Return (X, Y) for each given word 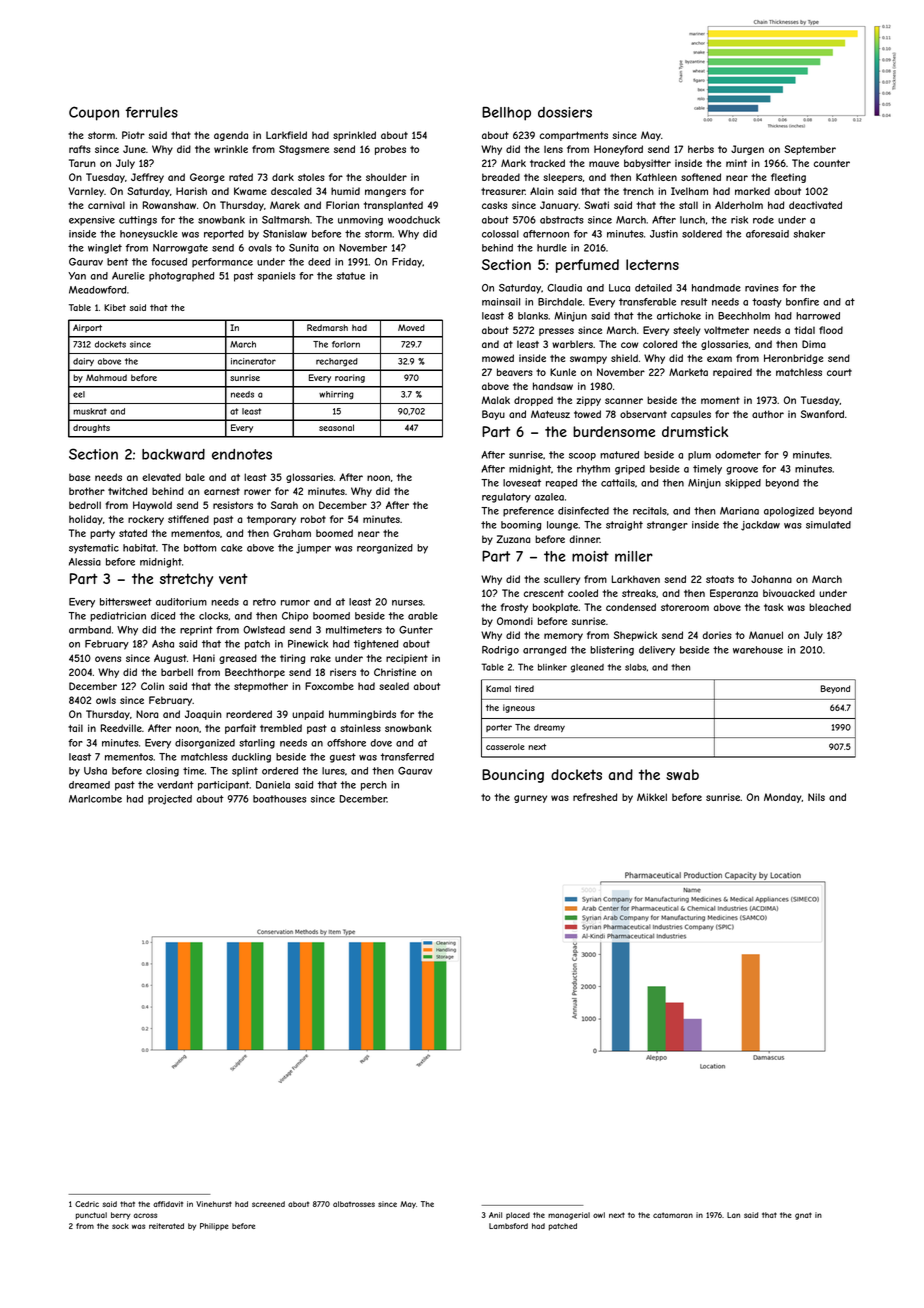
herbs (701, 149)
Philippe (214, 1227)
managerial (569, 1216)
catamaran (673, 1215)
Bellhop (506, 114)
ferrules (152, 112)
